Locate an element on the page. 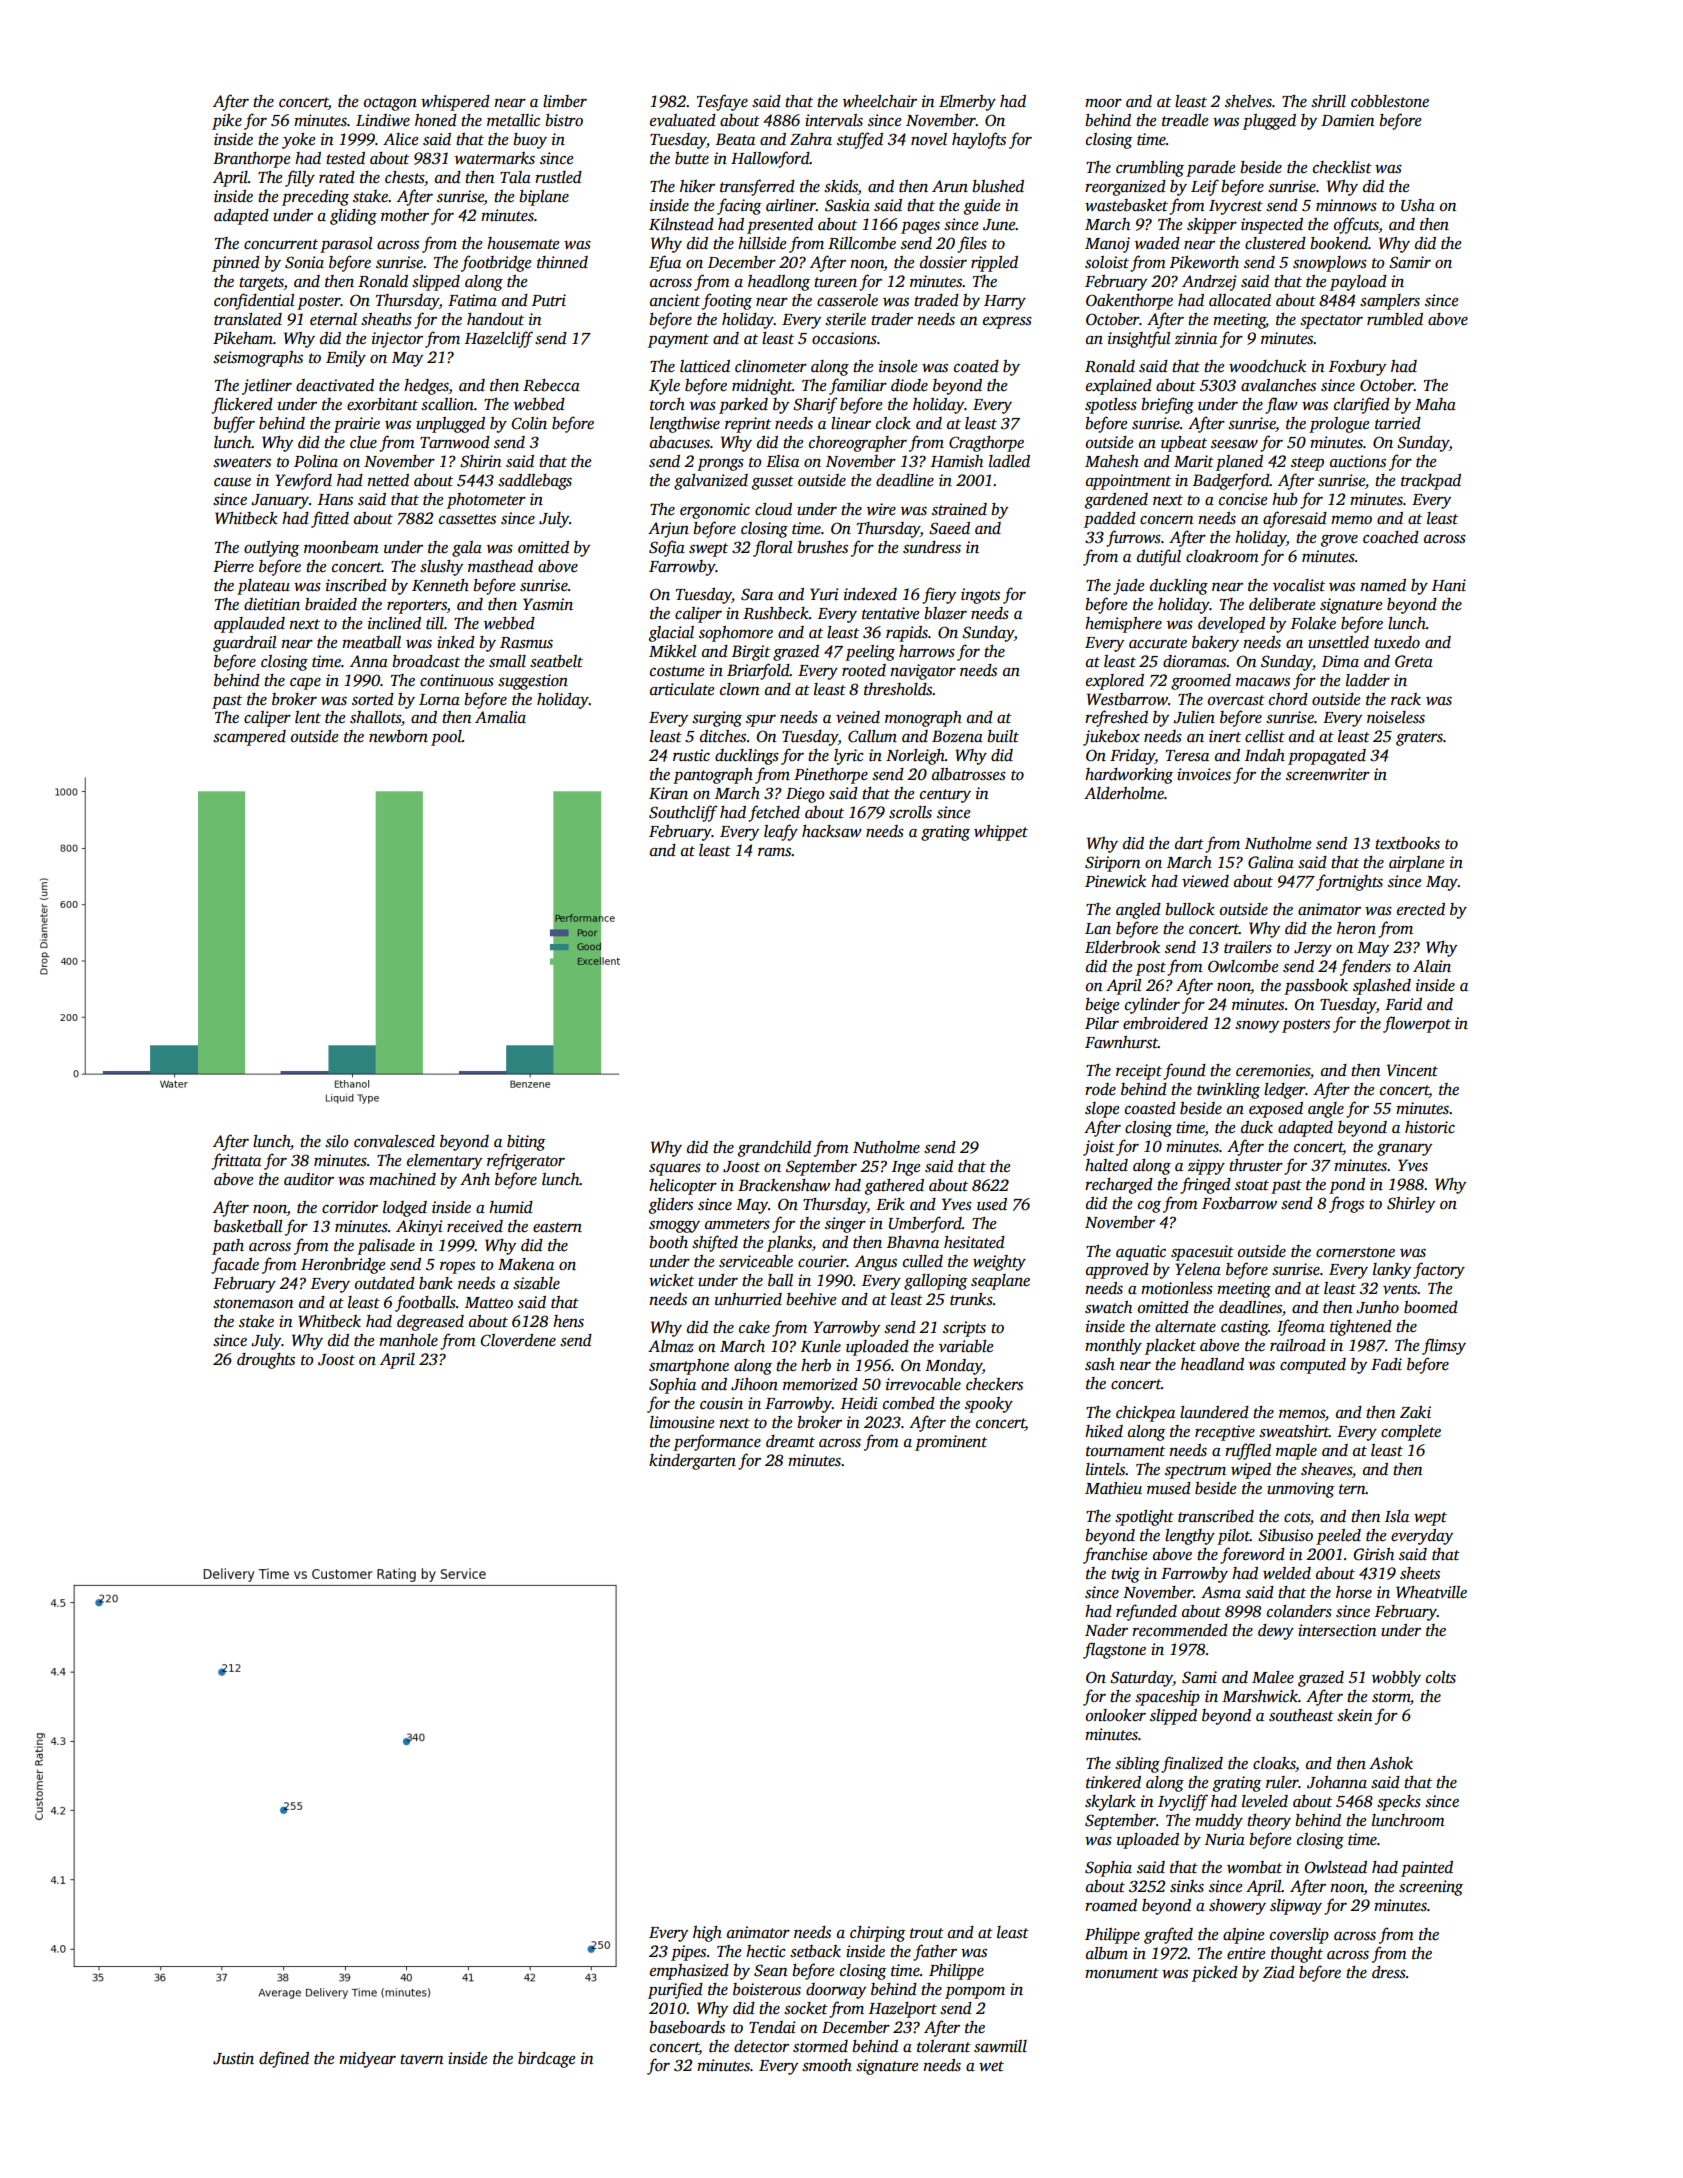 This document has width=1683, height=2178. Tesfaye is located at coordinates (722, 102).
